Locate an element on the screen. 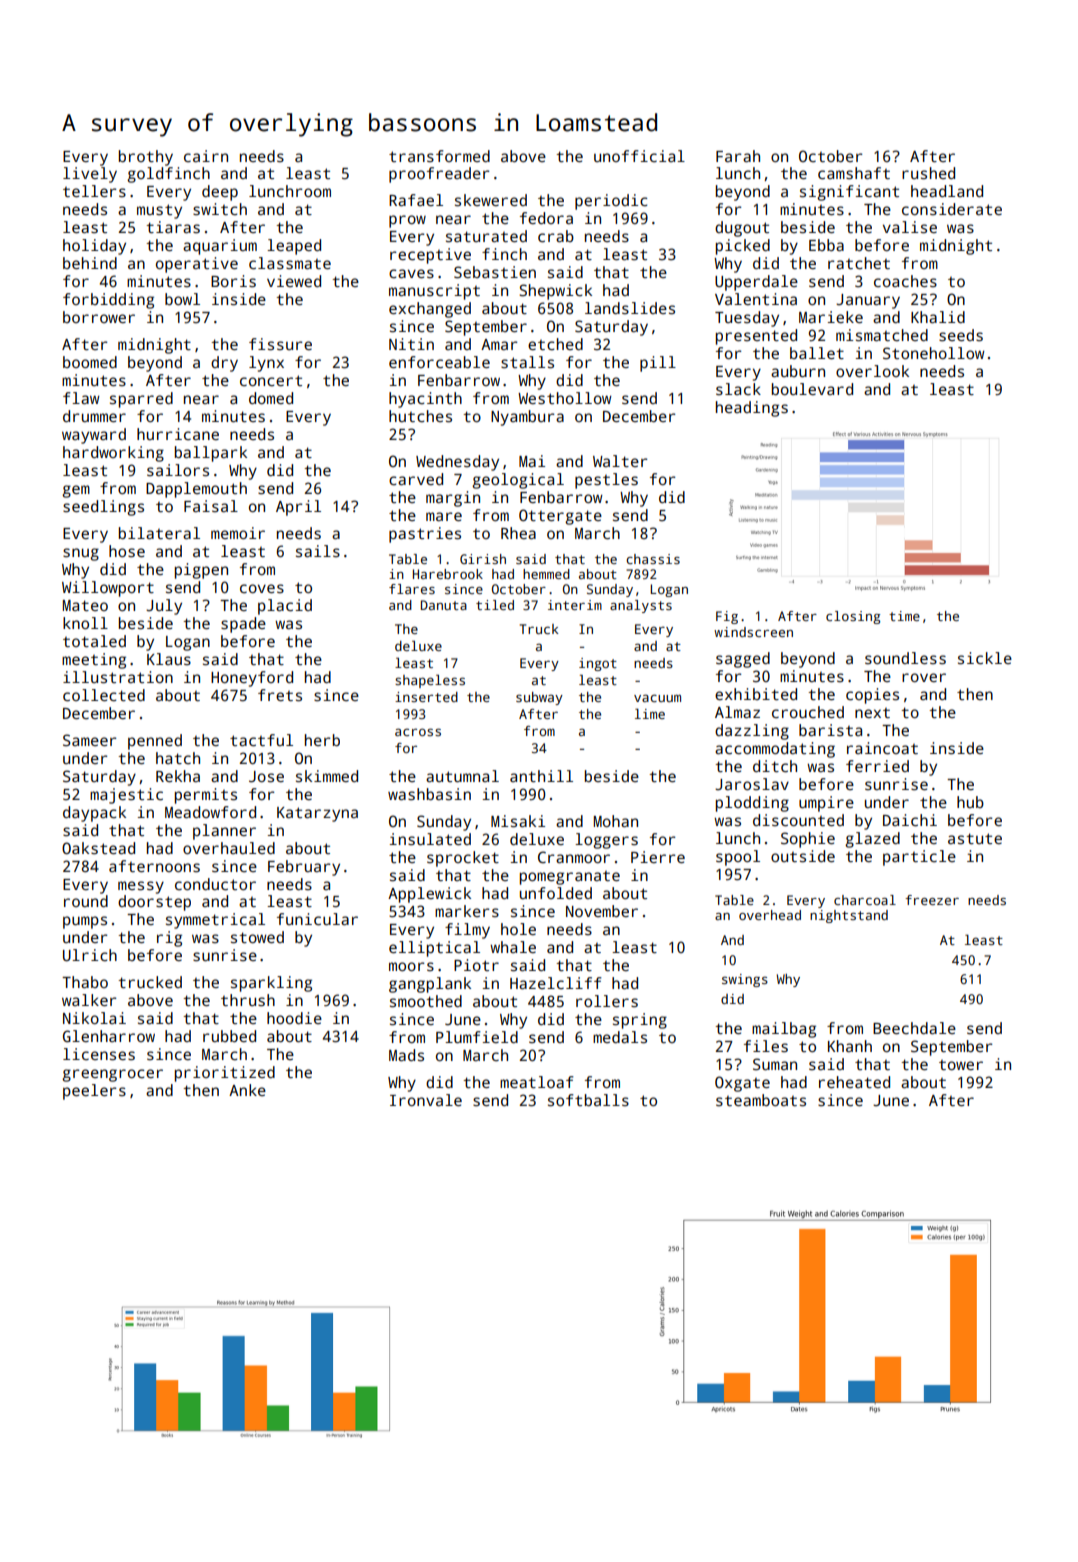 The width and height of the screenshot is (1078, 1562). bowl is located at coordinates (182, 299).
